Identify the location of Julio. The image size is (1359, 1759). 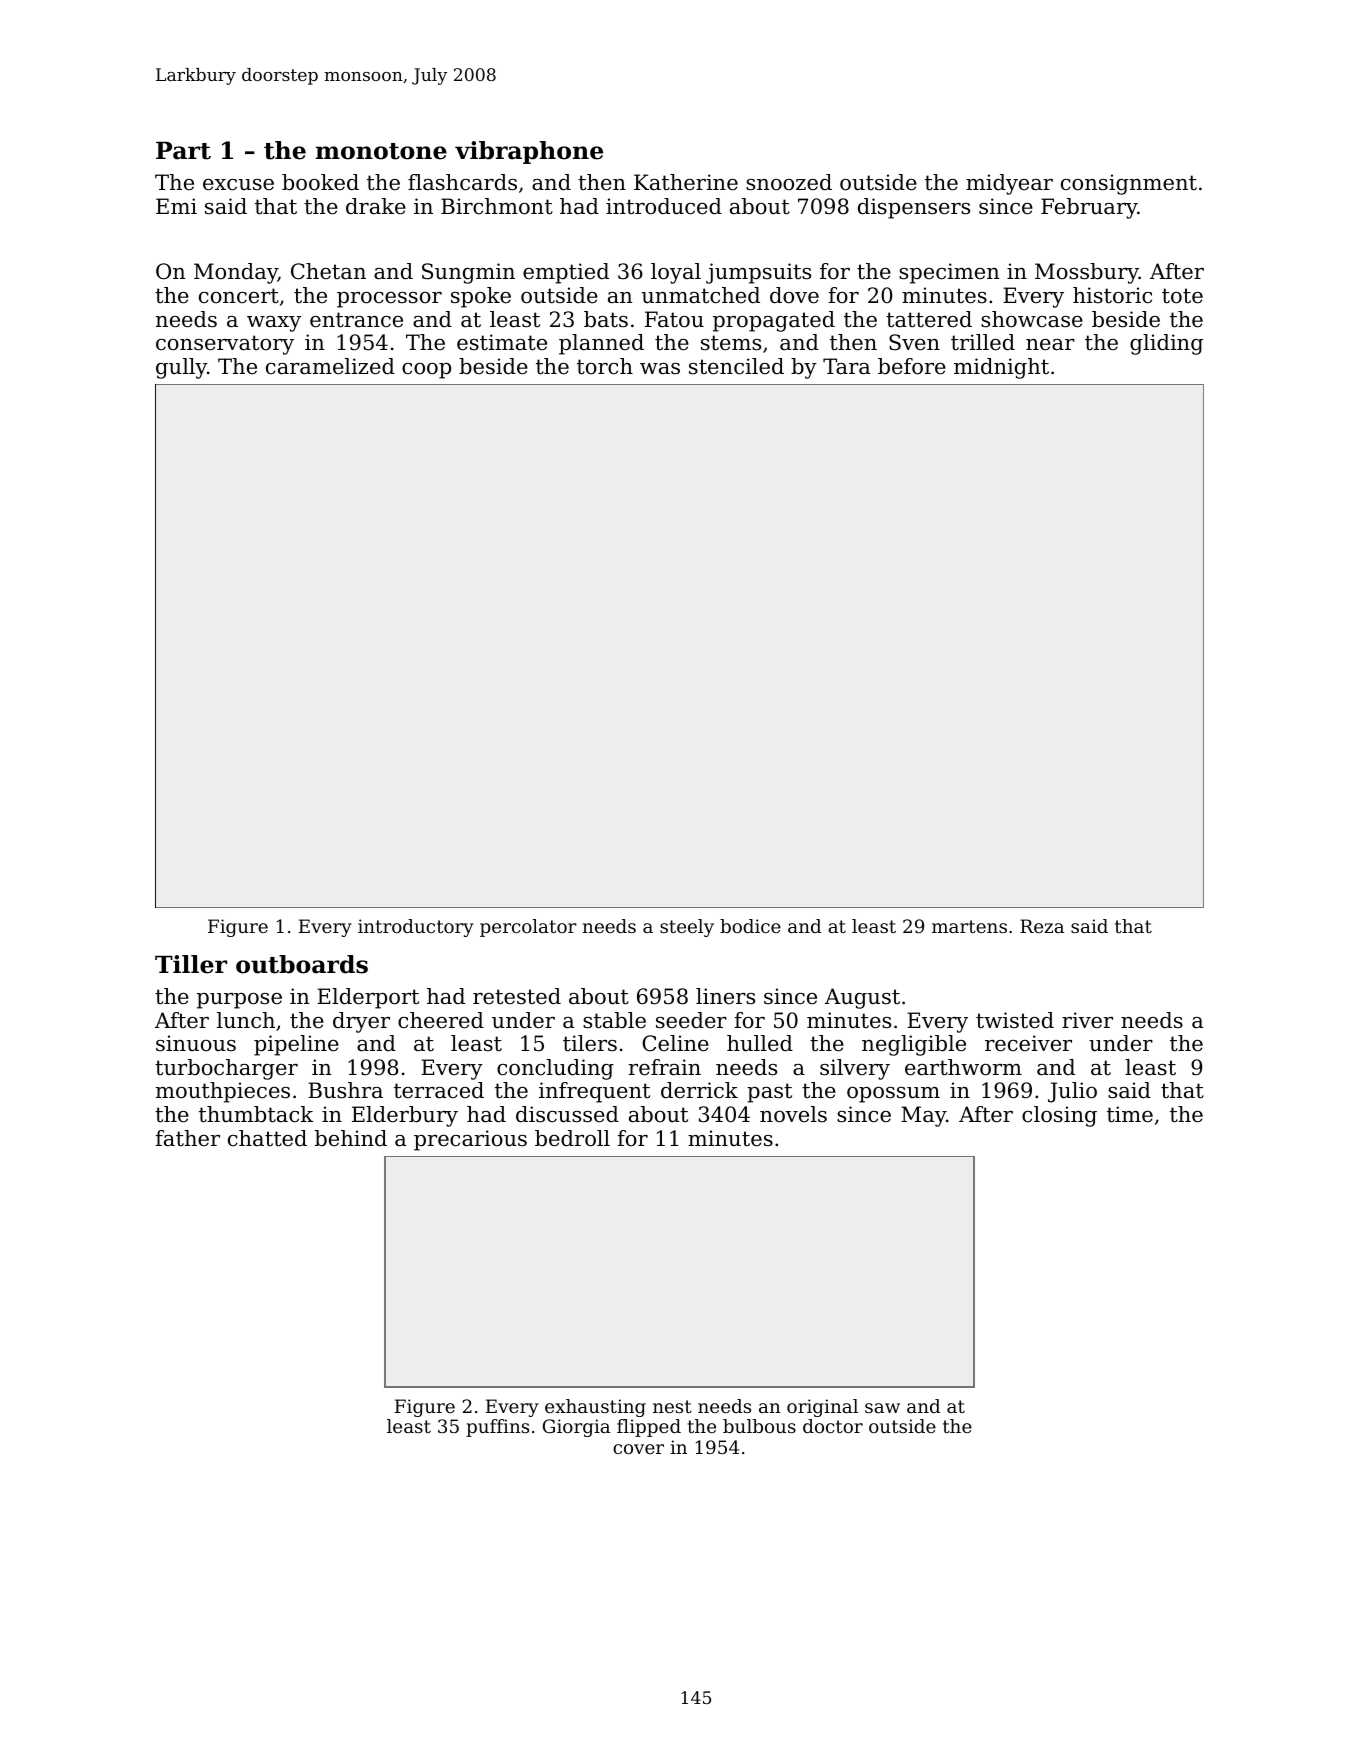
(1072, 1092).
